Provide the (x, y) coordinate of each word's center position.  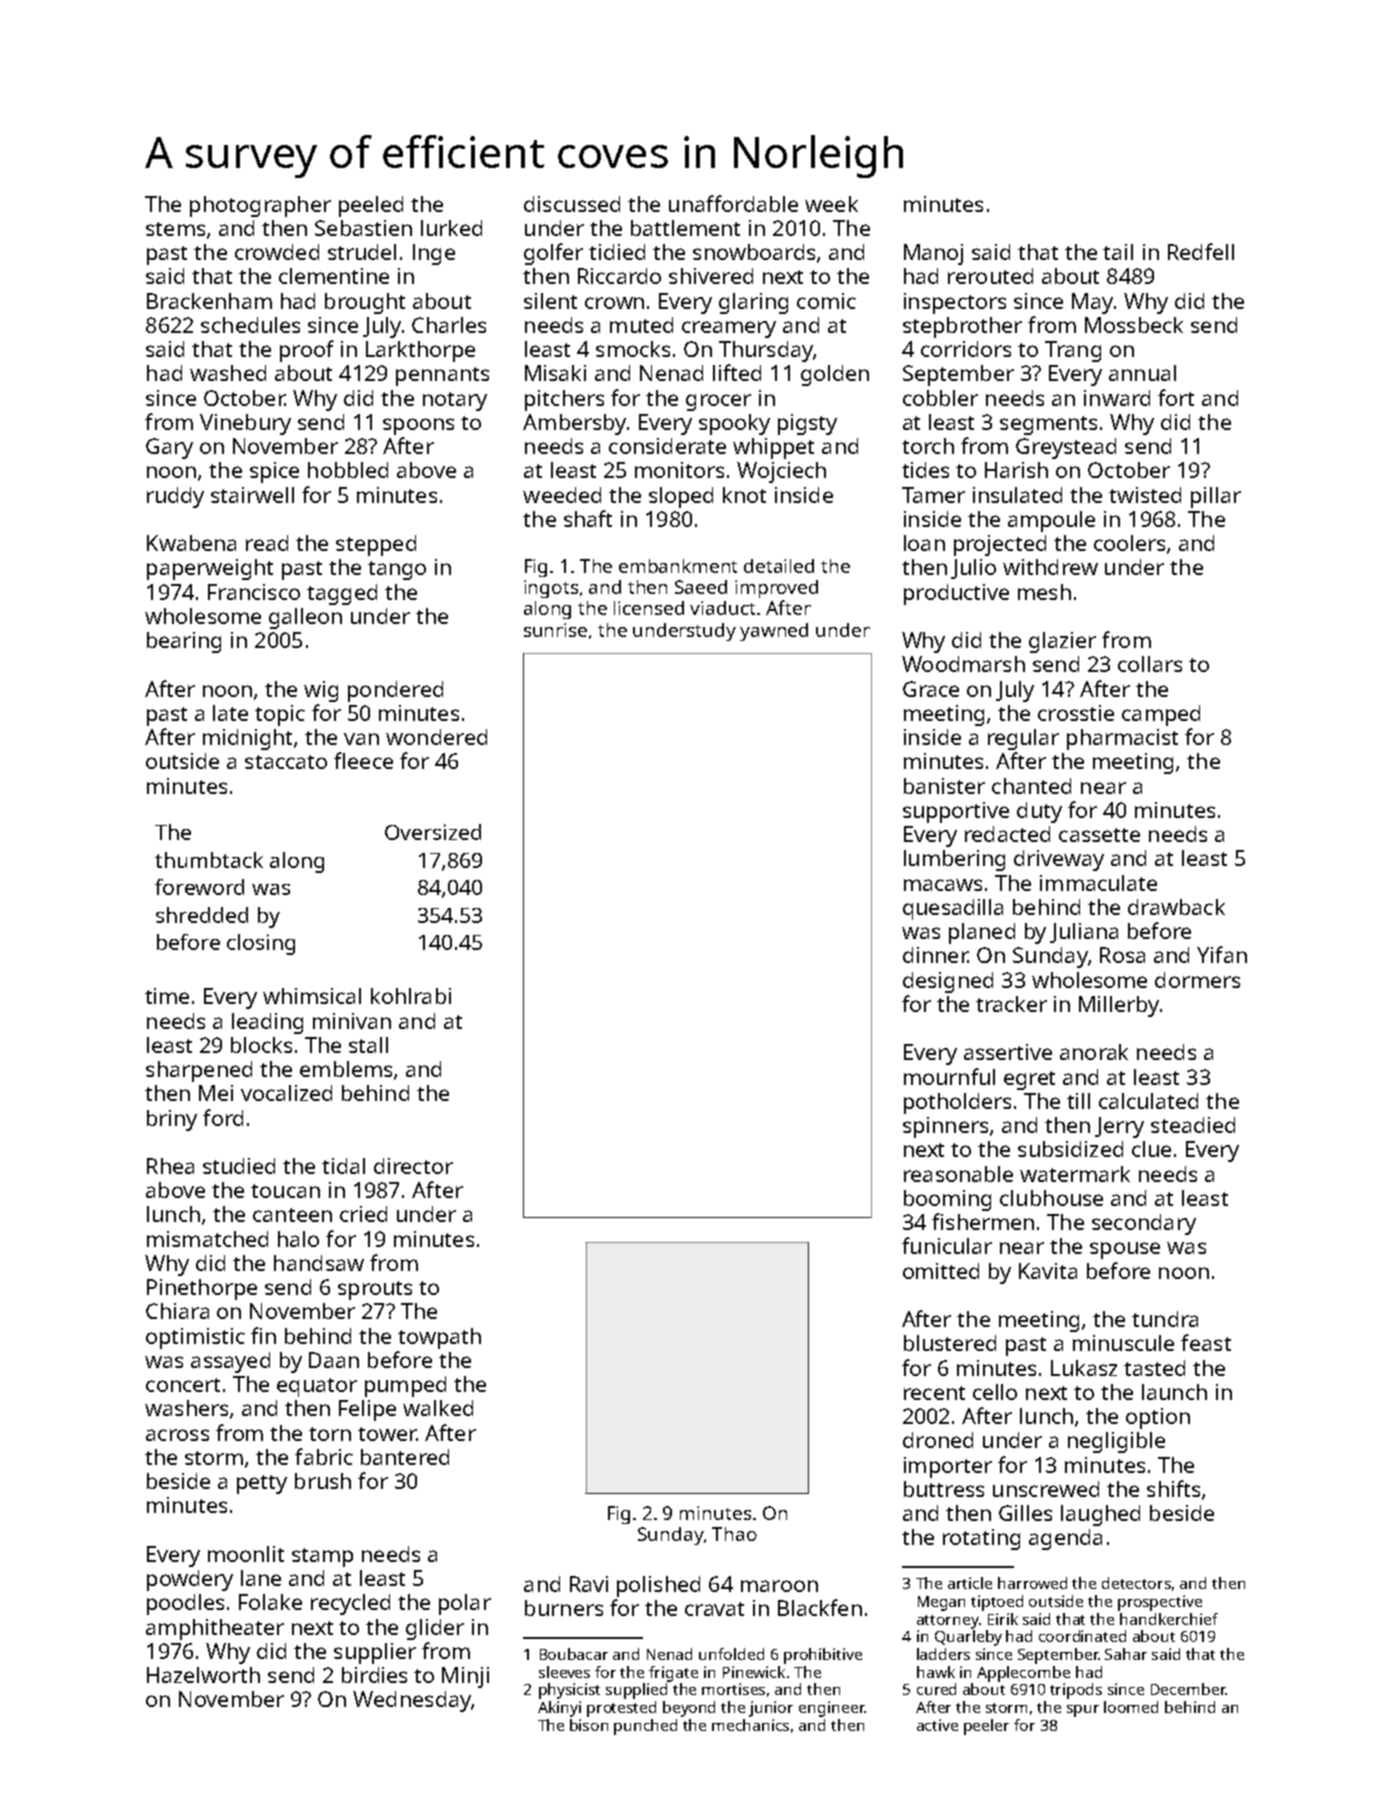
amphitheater (215, 1629)
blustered (950, 1343)
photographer (260, 206)
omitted (941, 1271)
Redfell (1201, 251)
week (831, 204)
